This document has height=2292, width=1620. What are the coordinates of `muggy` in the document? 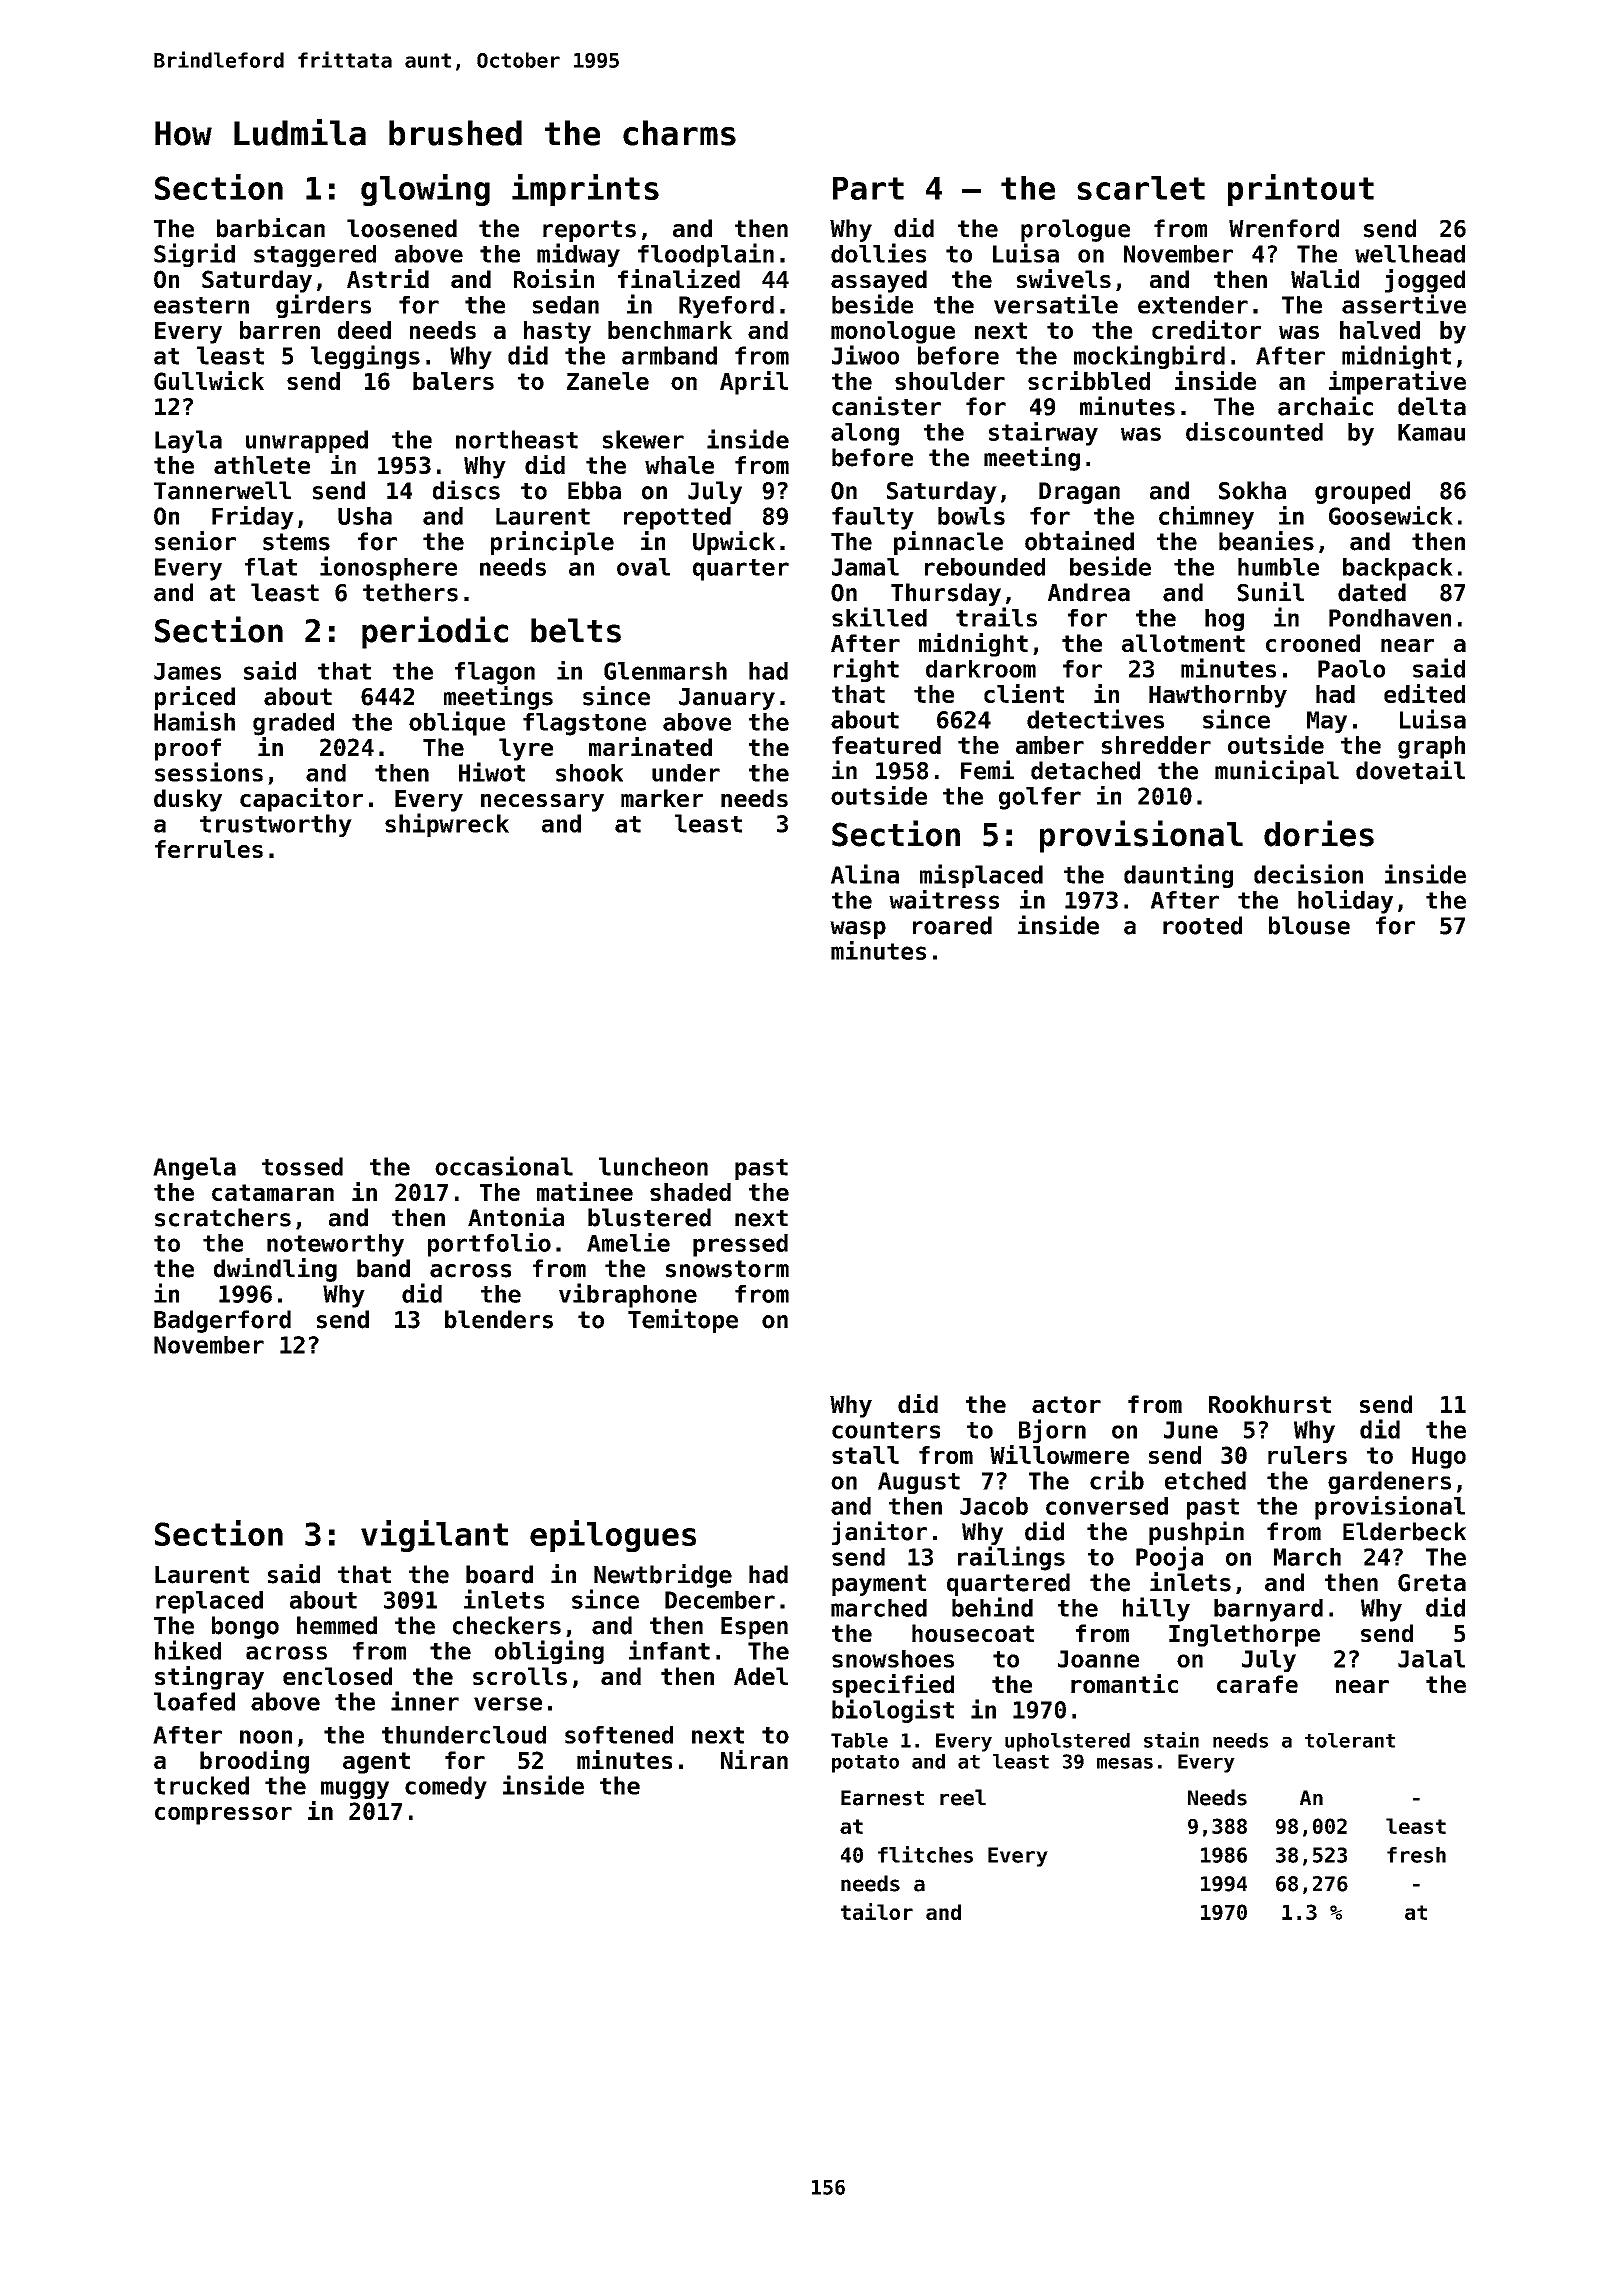 It's located at (355, 1790).
